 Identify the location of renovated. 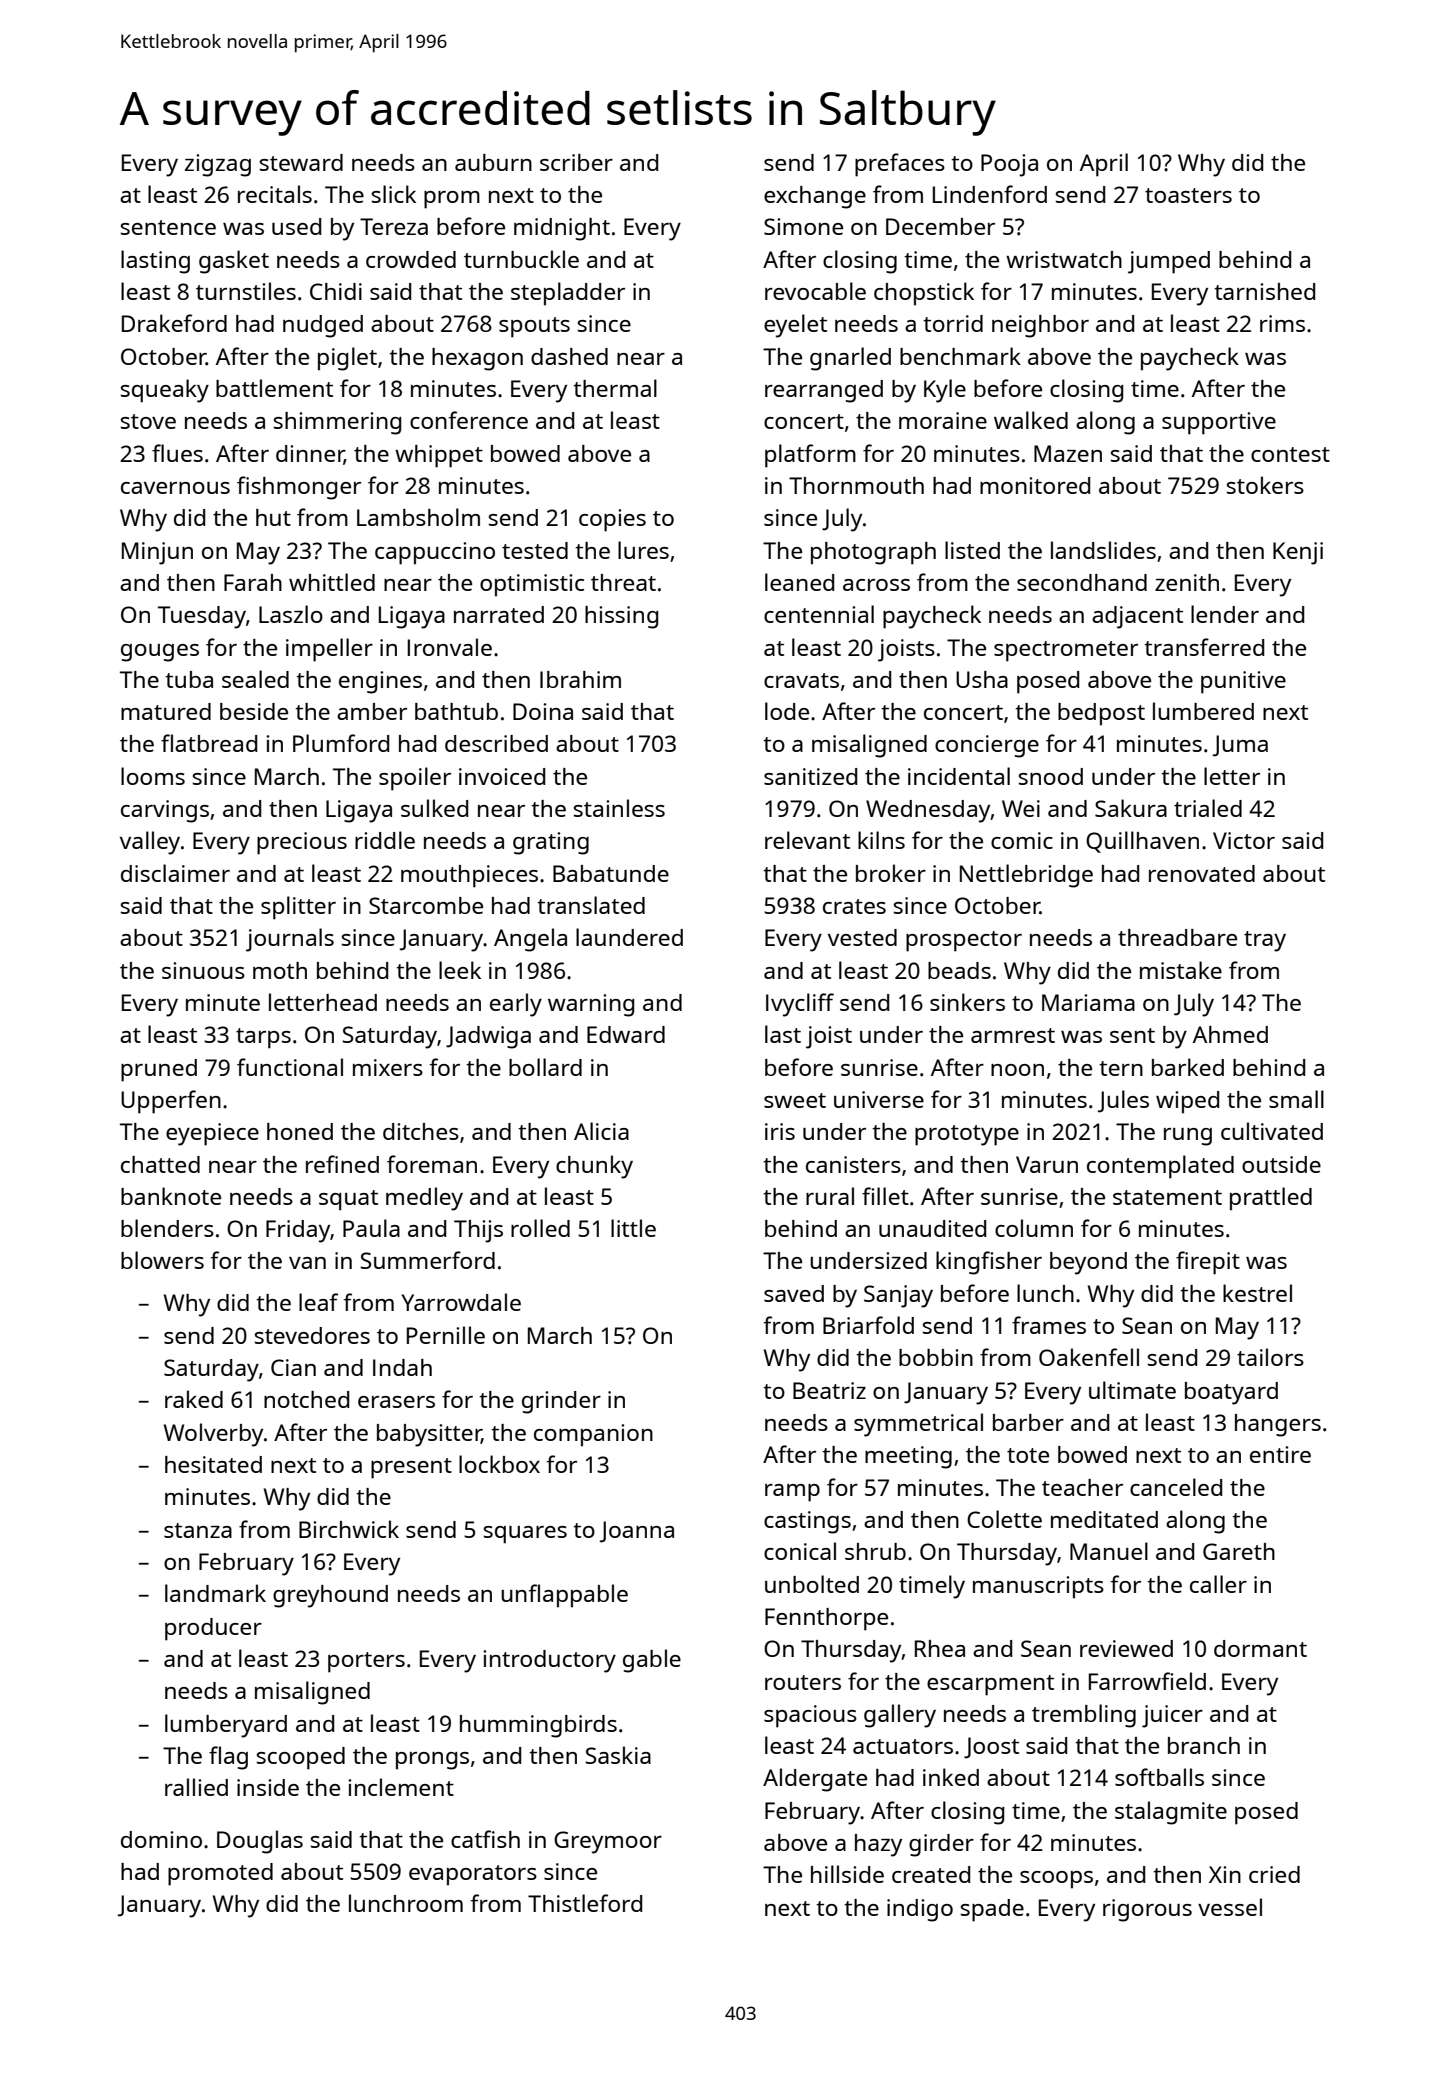
(1202, 873).
